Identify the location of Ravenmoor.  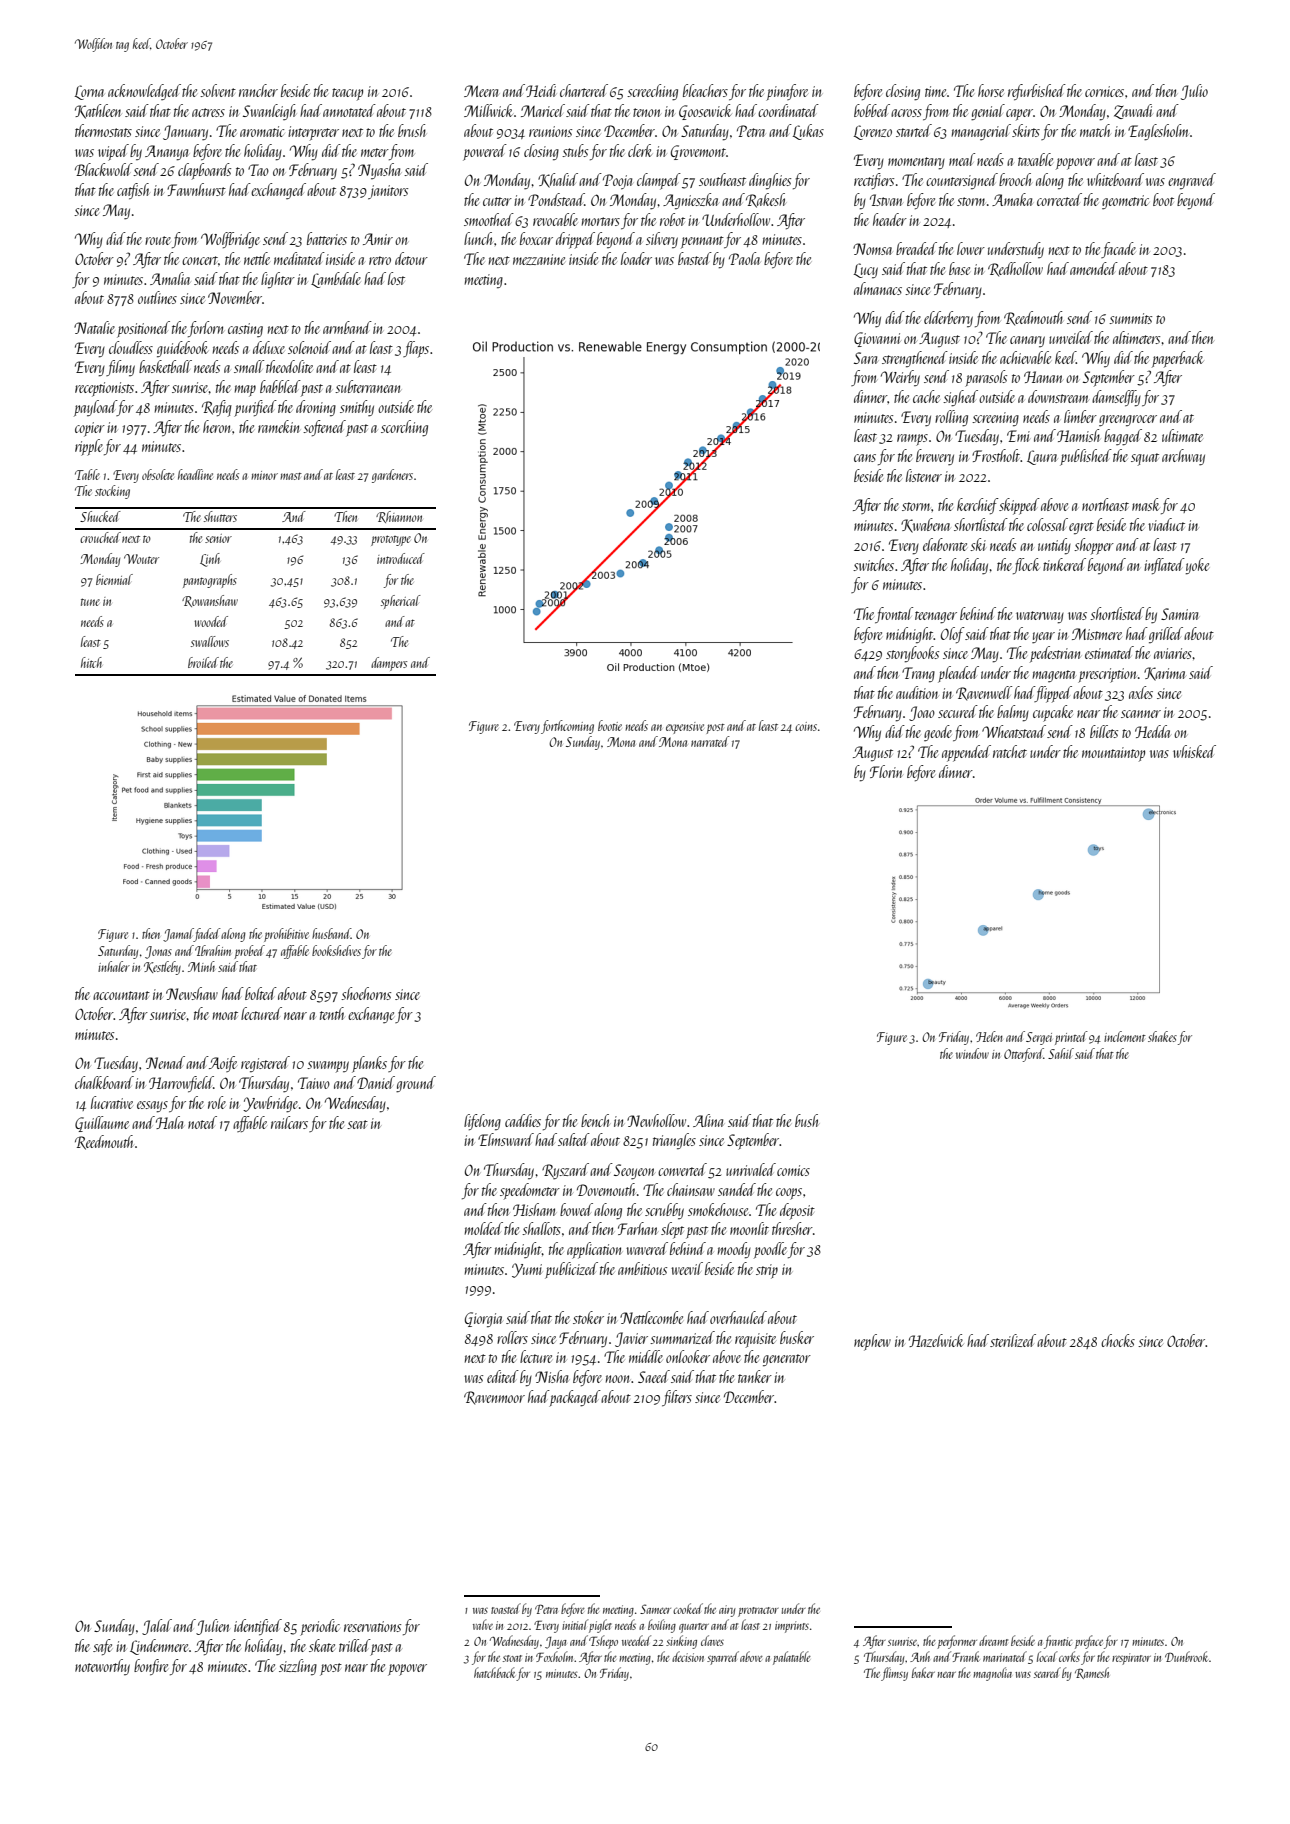
(494, 1398).
